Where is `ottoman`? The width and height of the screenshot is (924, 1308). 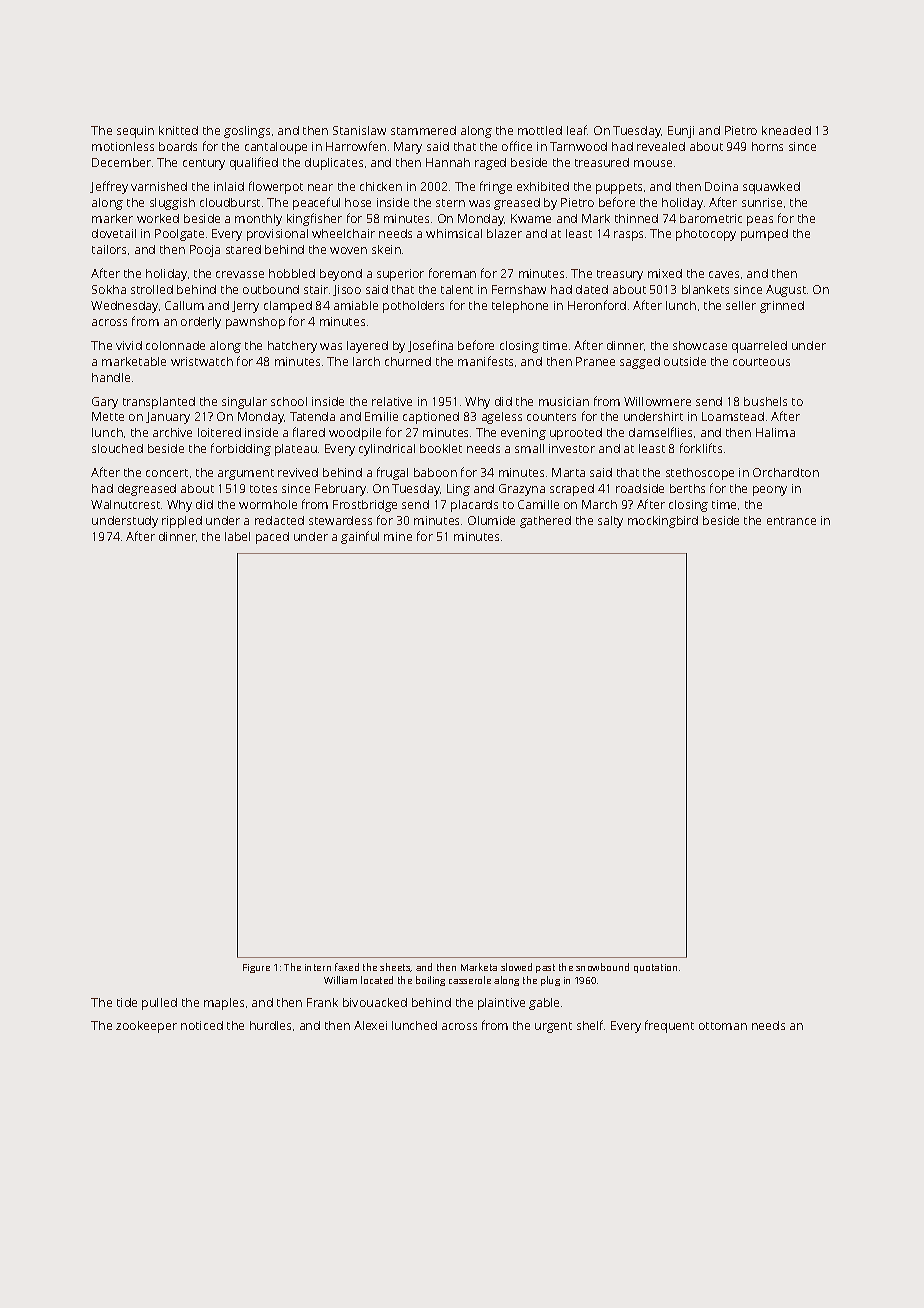
ottoman is located at coordinates (723, 1026).
